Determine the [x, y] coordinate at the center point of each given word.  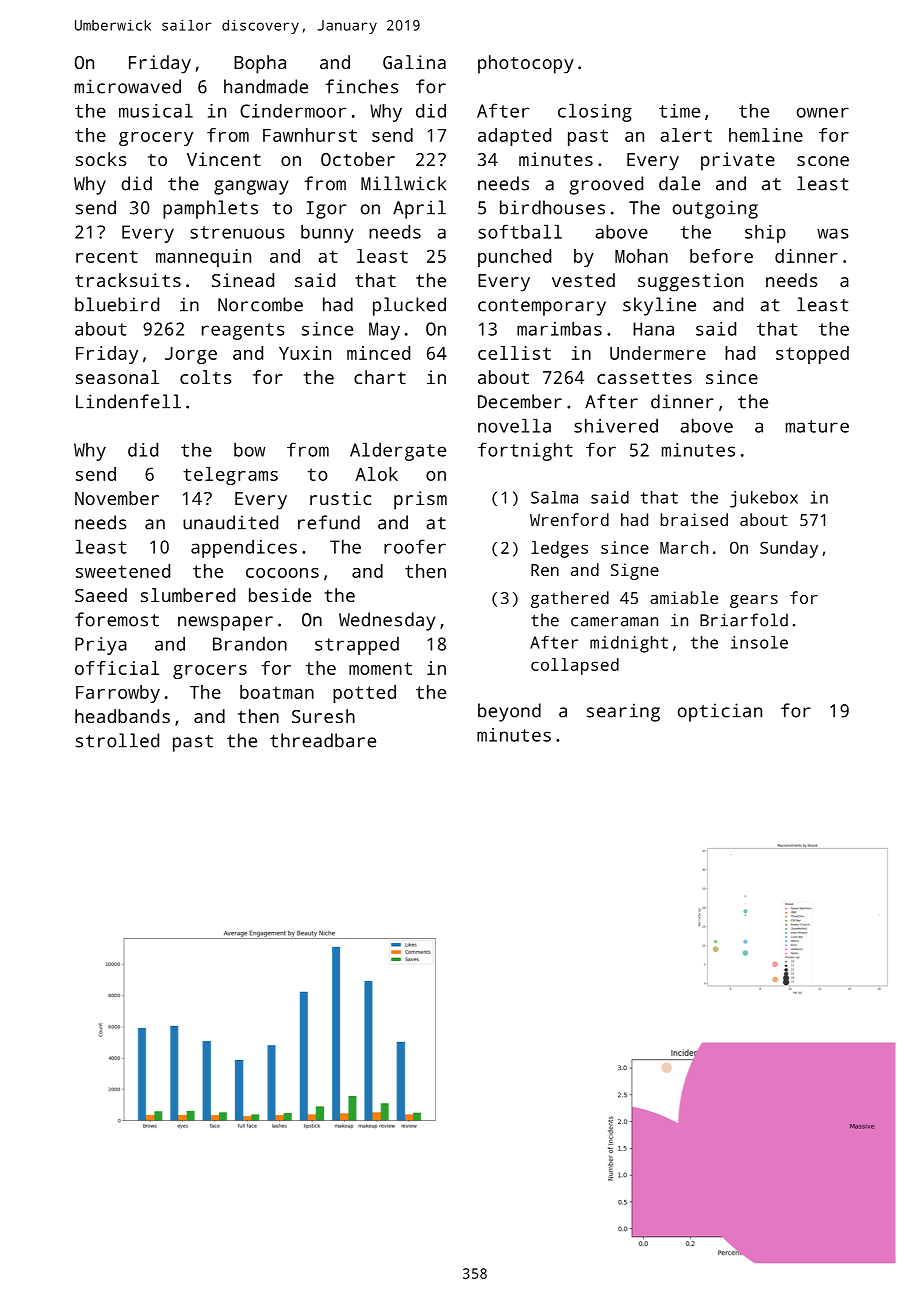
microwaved [128, 86]
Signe [635, 571]
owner [823, 112]
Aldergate [398, 452]
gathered [570, 599]
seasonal [117, 377]
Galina [414, 62]
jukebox [764, 499]
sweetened [123, 571]
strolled [117, 740]
